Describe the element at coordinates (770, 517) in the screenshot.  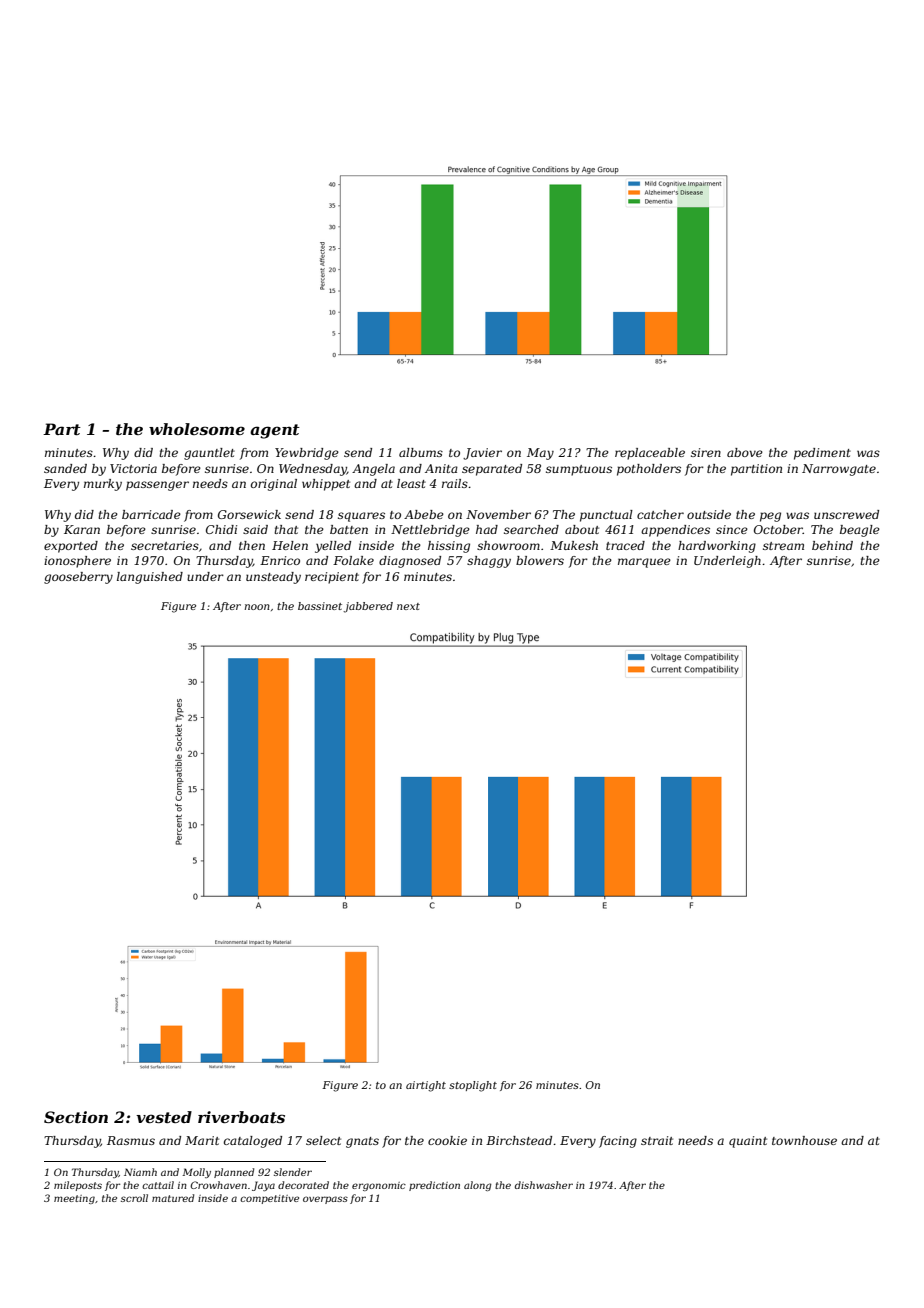
I see `peg` at that location.
